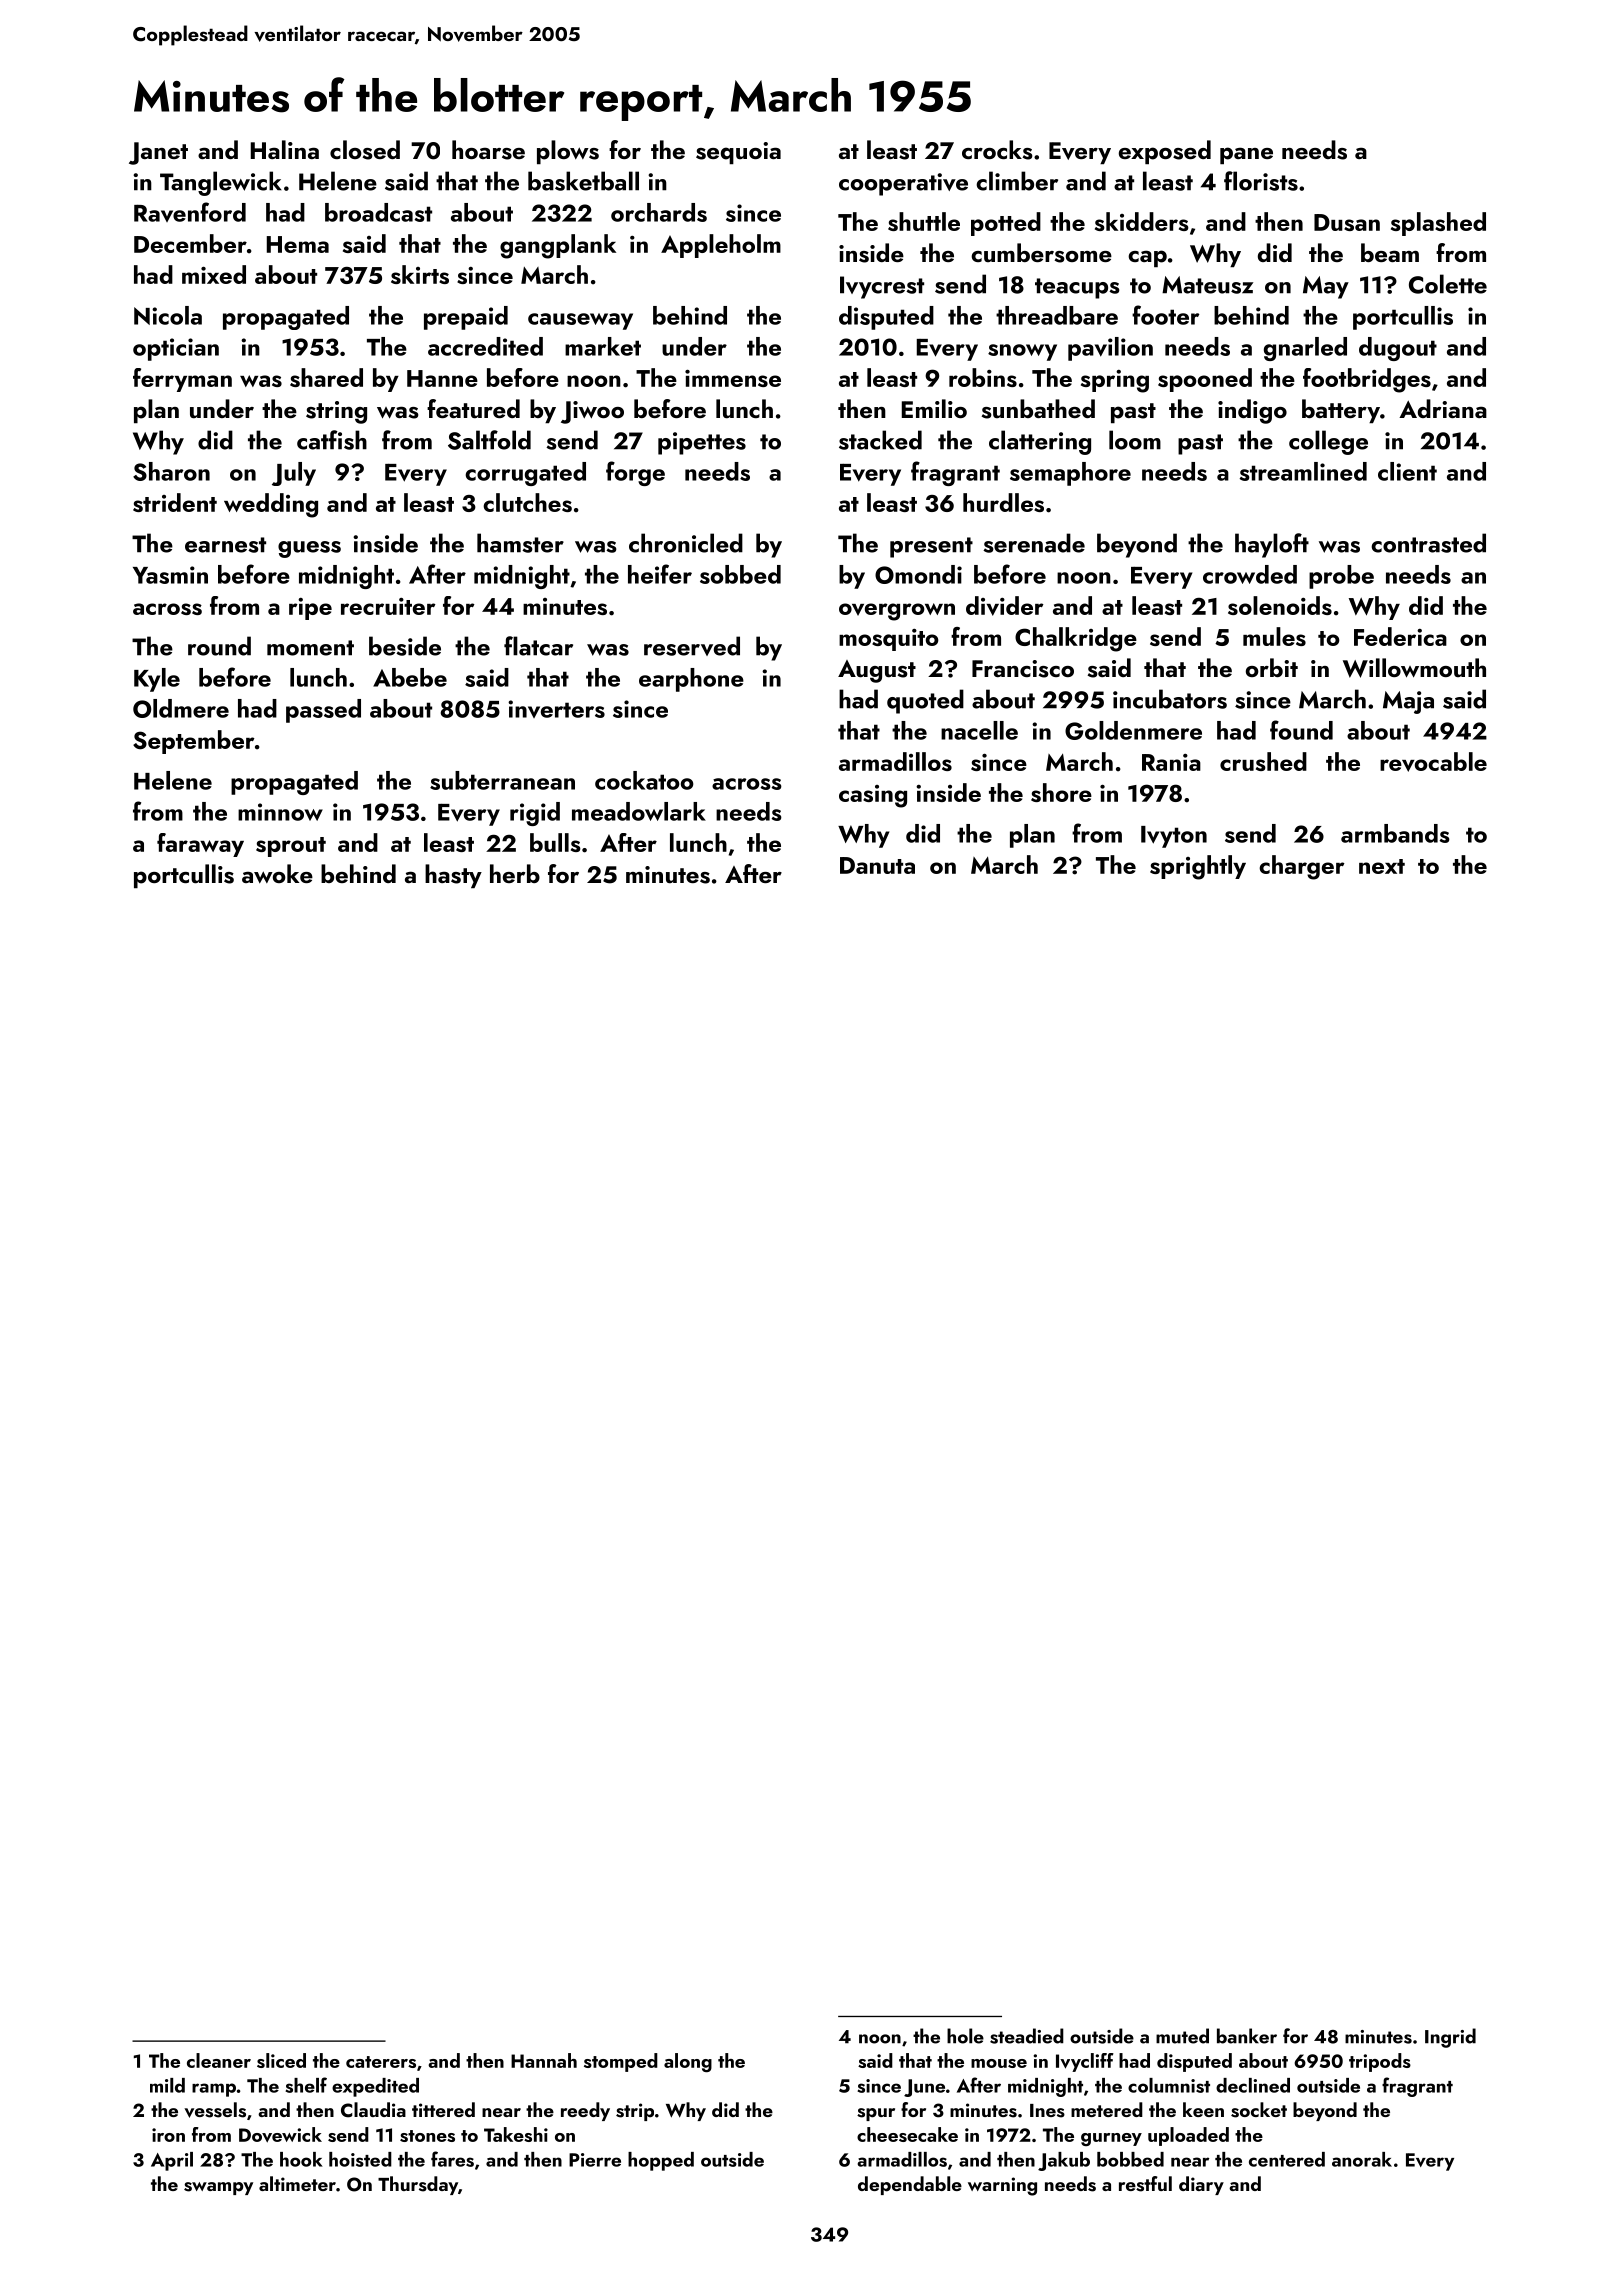 This screenshot has width=1620, height=2292. Describe the element at coordinates (285, 149) in the screenshot. I see `Halina` at that location.
